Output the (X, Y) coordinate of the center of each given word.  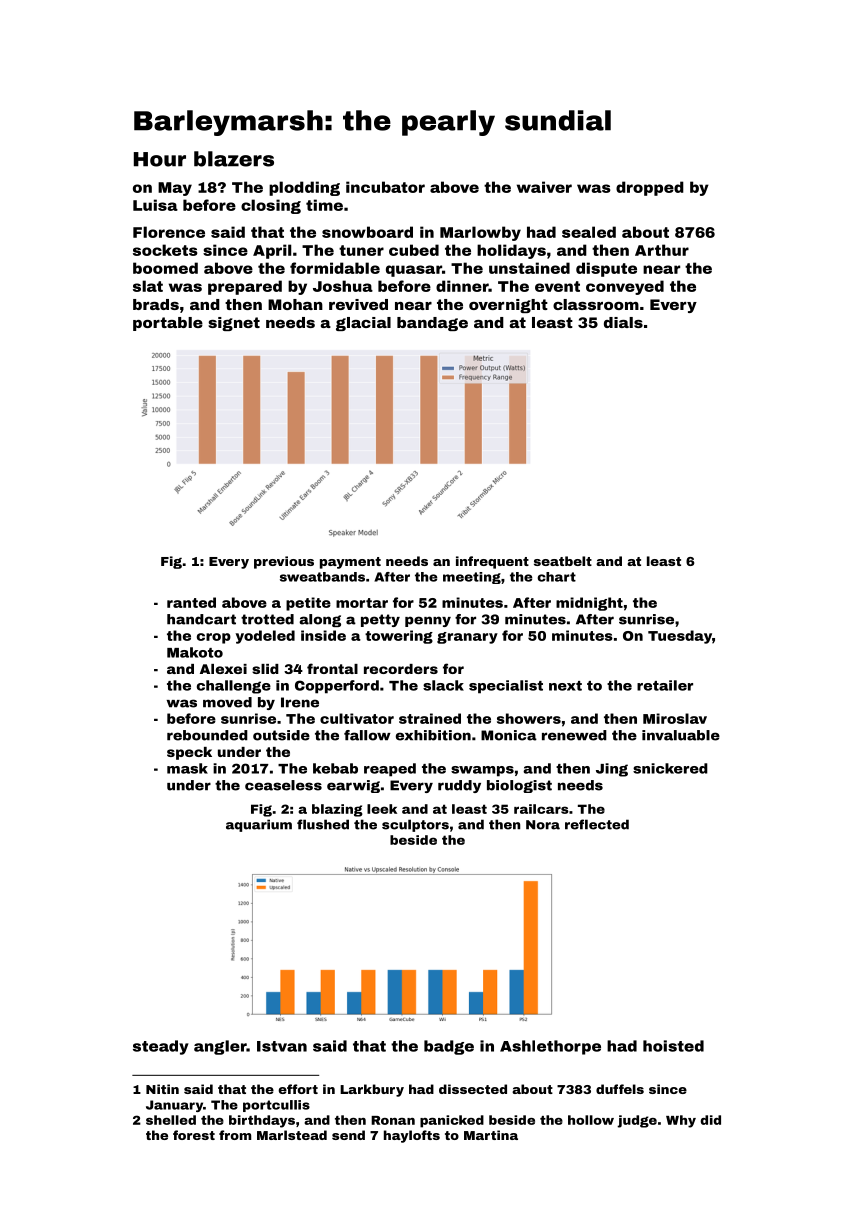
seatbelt (563, 561)
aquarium (259, 825)
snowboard (367, 232)
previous (284, 562)
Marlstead (292, 1135)
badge (449, 1047)
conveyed (625, 287)
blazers (234, 159)
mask (187, 768)
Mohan (295, 304)
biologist (519, 786)
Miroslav (675, 718)
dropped (650, 188)
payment (350, 563)
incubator (385, 187)
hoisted (673, 1046)
